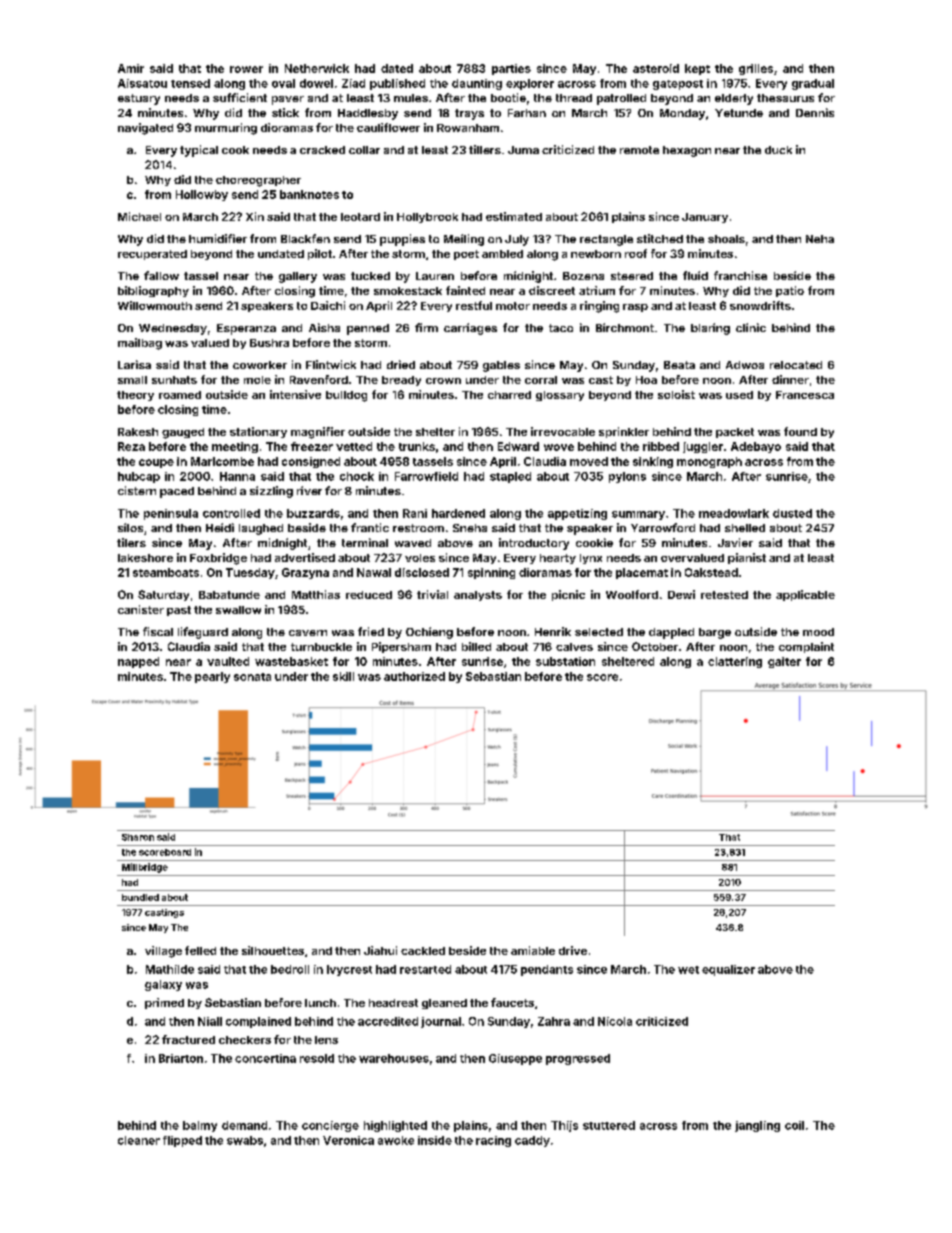 The image size is (952, 1233). Describe the element at coordinates (164, 1003) in the document. I see `primed` at that location.
